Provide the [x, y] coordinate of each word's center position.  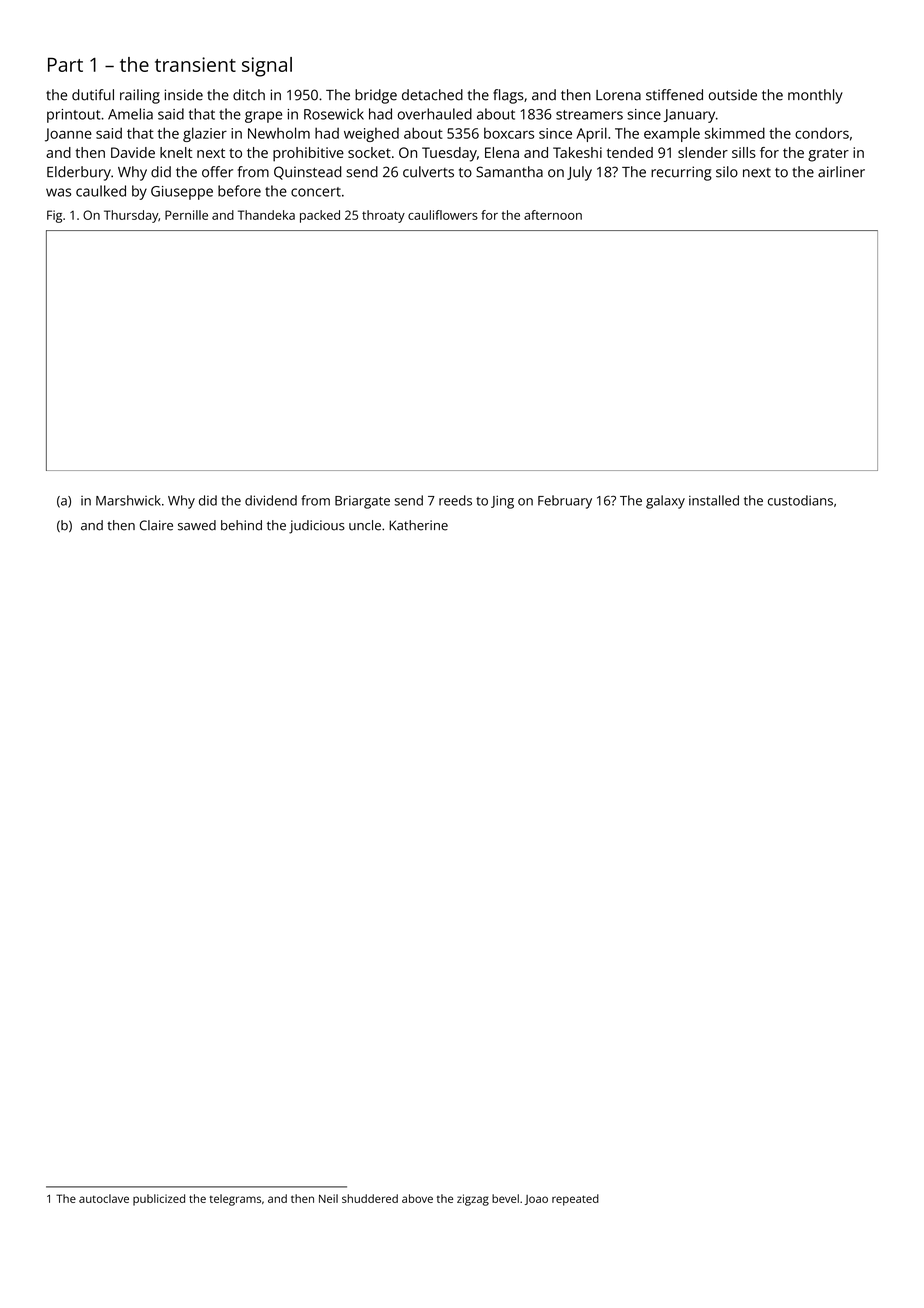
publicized [159, 1200]
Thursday [131, 216]
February [565, 502]
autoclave [104, 1198]
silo [727, 172]
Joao [536, 1200]
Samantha [509, 172]
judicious [317, 527]
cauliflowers [443, 215]
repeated [575, 1200]
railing [140, 96]
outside [733, 95]
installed [714, 500]
